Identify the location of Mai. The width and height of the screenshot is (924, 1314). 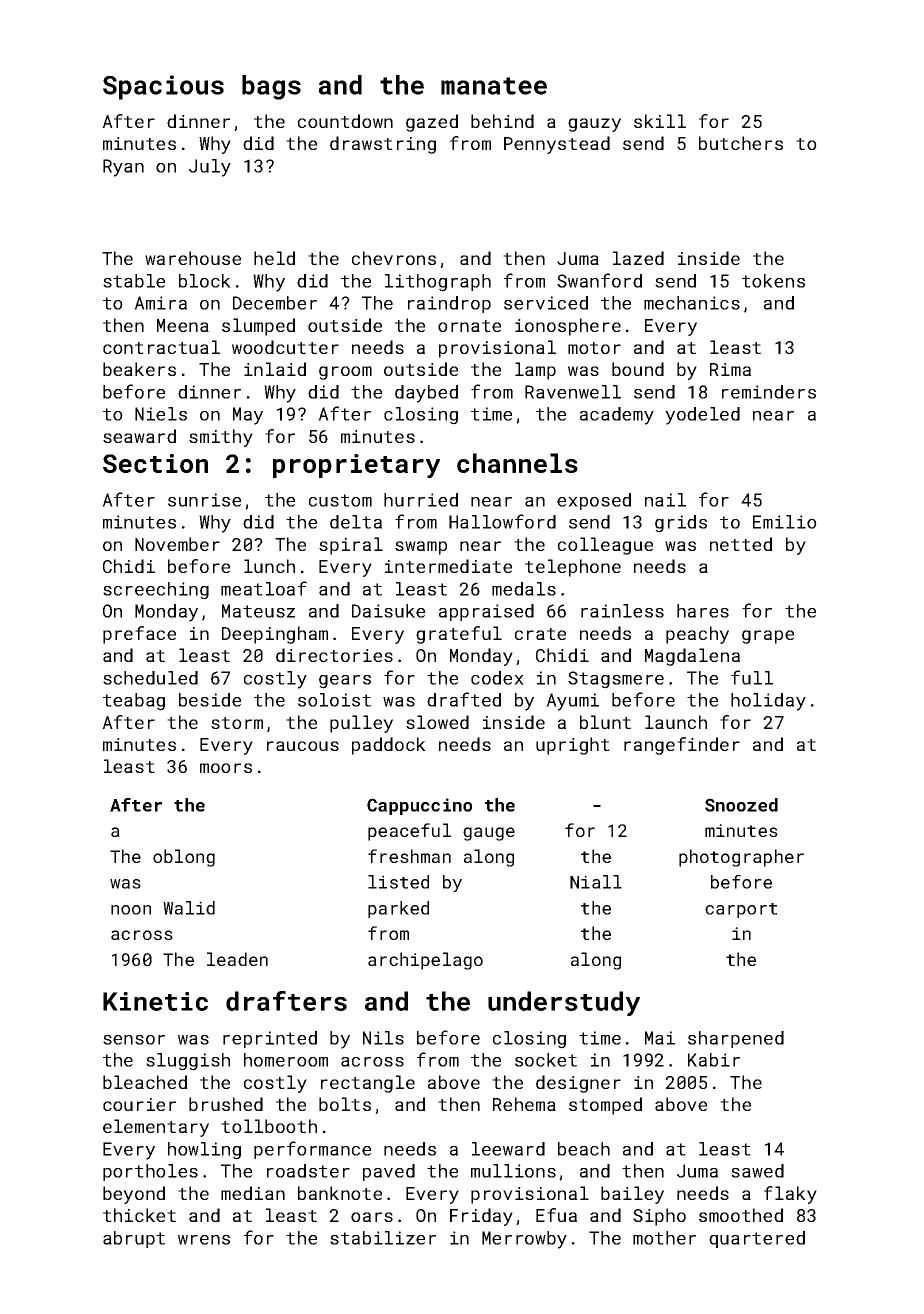
(660, 1038).
